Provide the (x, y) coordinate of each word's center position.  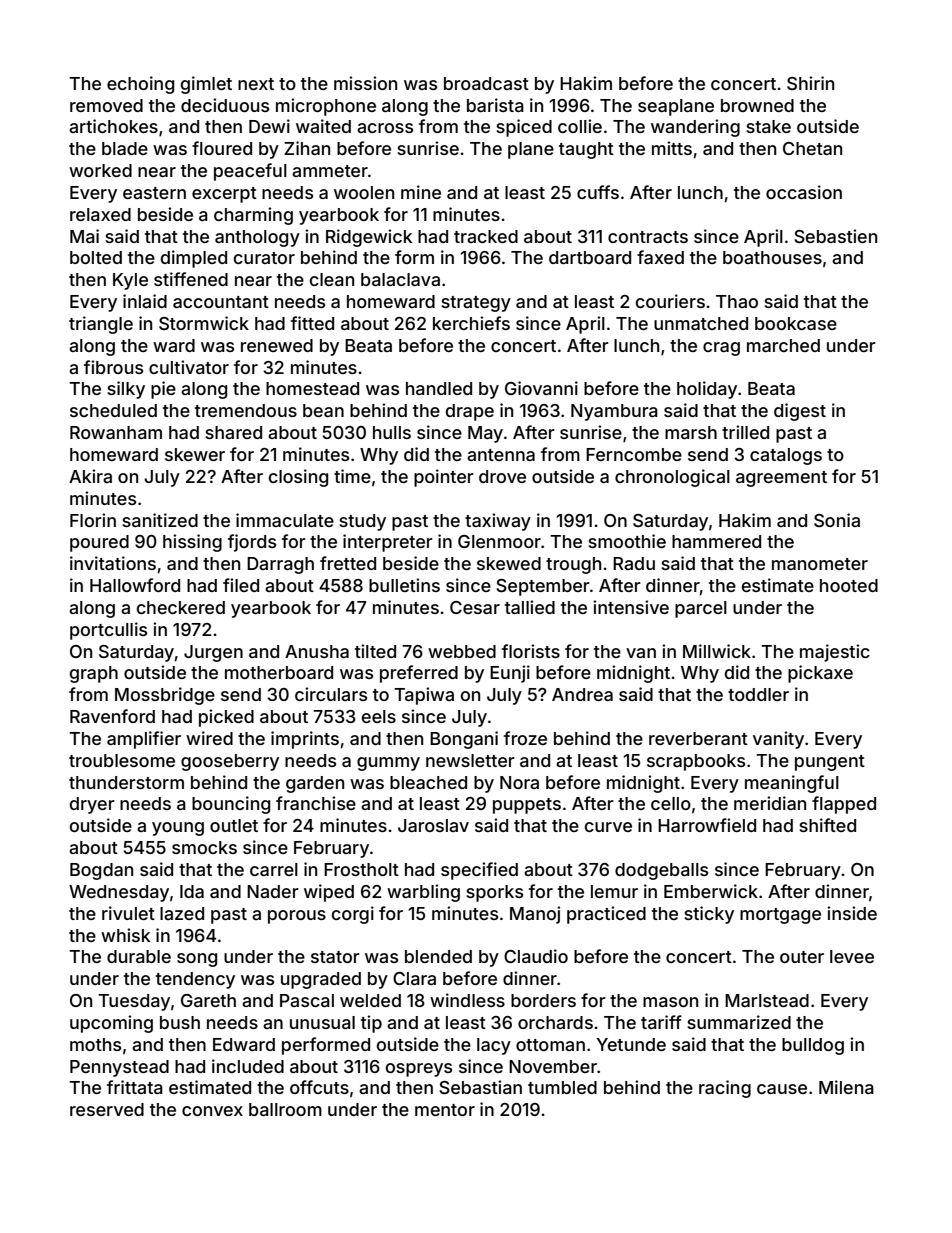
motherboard (279, 672)
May (485, 434)
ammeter (330, 171)
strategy (476, 304)
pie (163, 390)
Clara (414, 978)
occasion (804, 192)
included (248, 1066)
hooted (849, 585)
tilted (375, 651)
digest (800, 412)
